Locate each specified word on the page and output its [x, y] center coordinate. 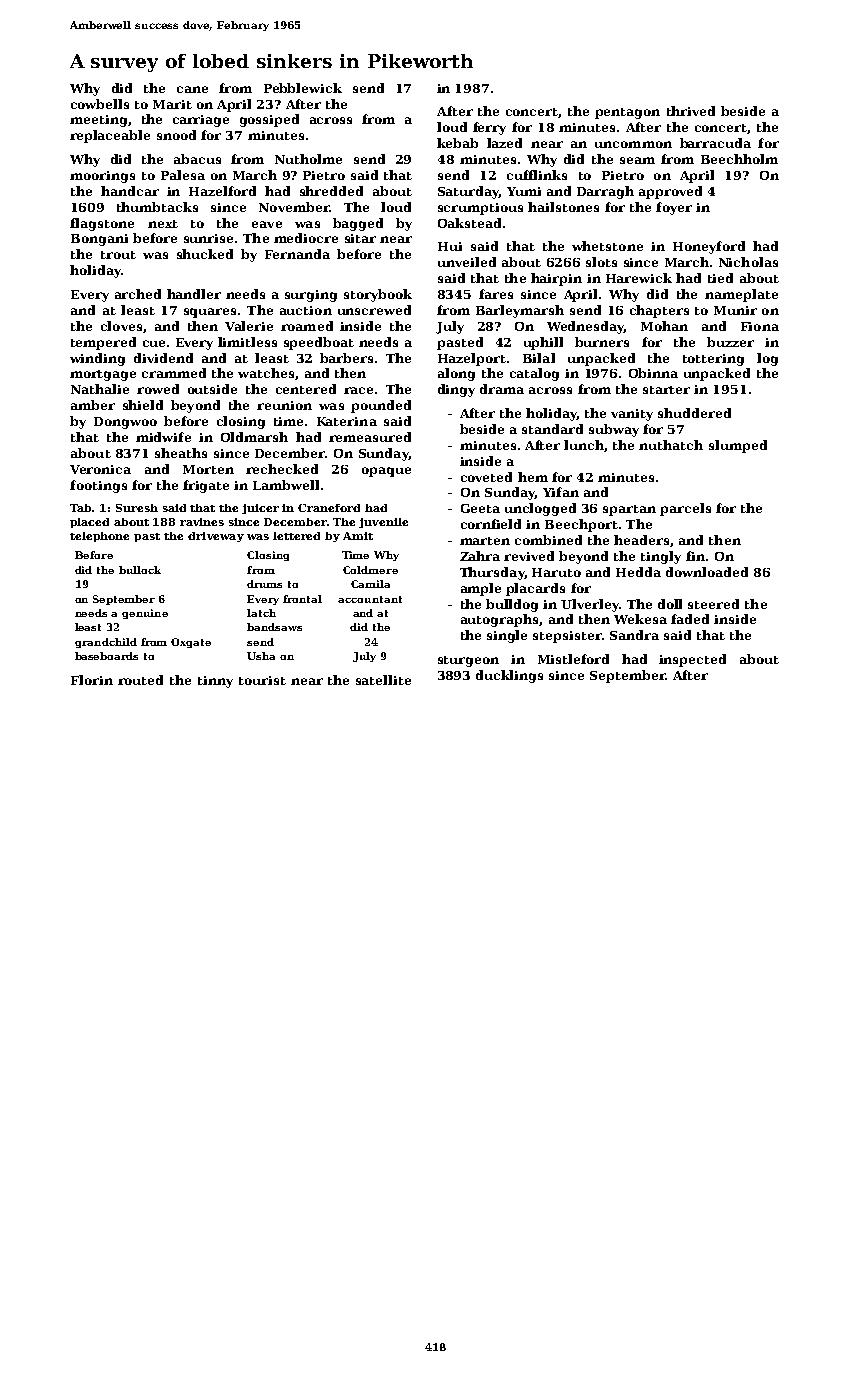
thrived [691, 111]
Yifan [561, 492]
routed [140, 680]
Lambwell [286, 485]
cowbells [100, 104]
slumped [738, 446]
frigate [206, 486]
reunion [284, 405]
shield [143, 405]
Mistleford [573, 659]
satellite [383, 680]
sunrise [208, 238]
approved [670, 192]
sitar [360, 238]
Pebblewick [303, 88]
